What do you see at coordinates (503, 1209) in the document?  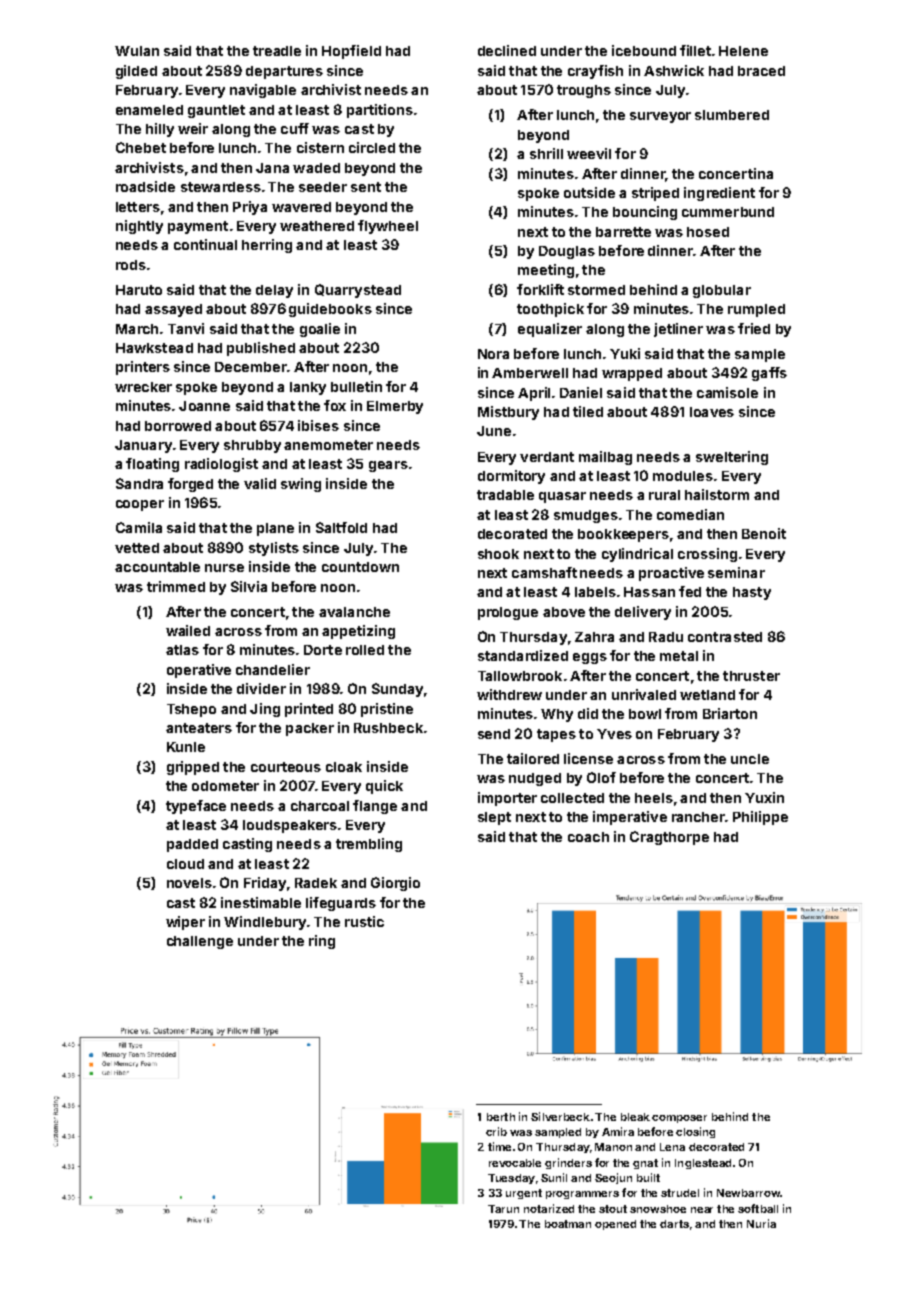 I see `Tarun` at bounding box center [503, 1209].
